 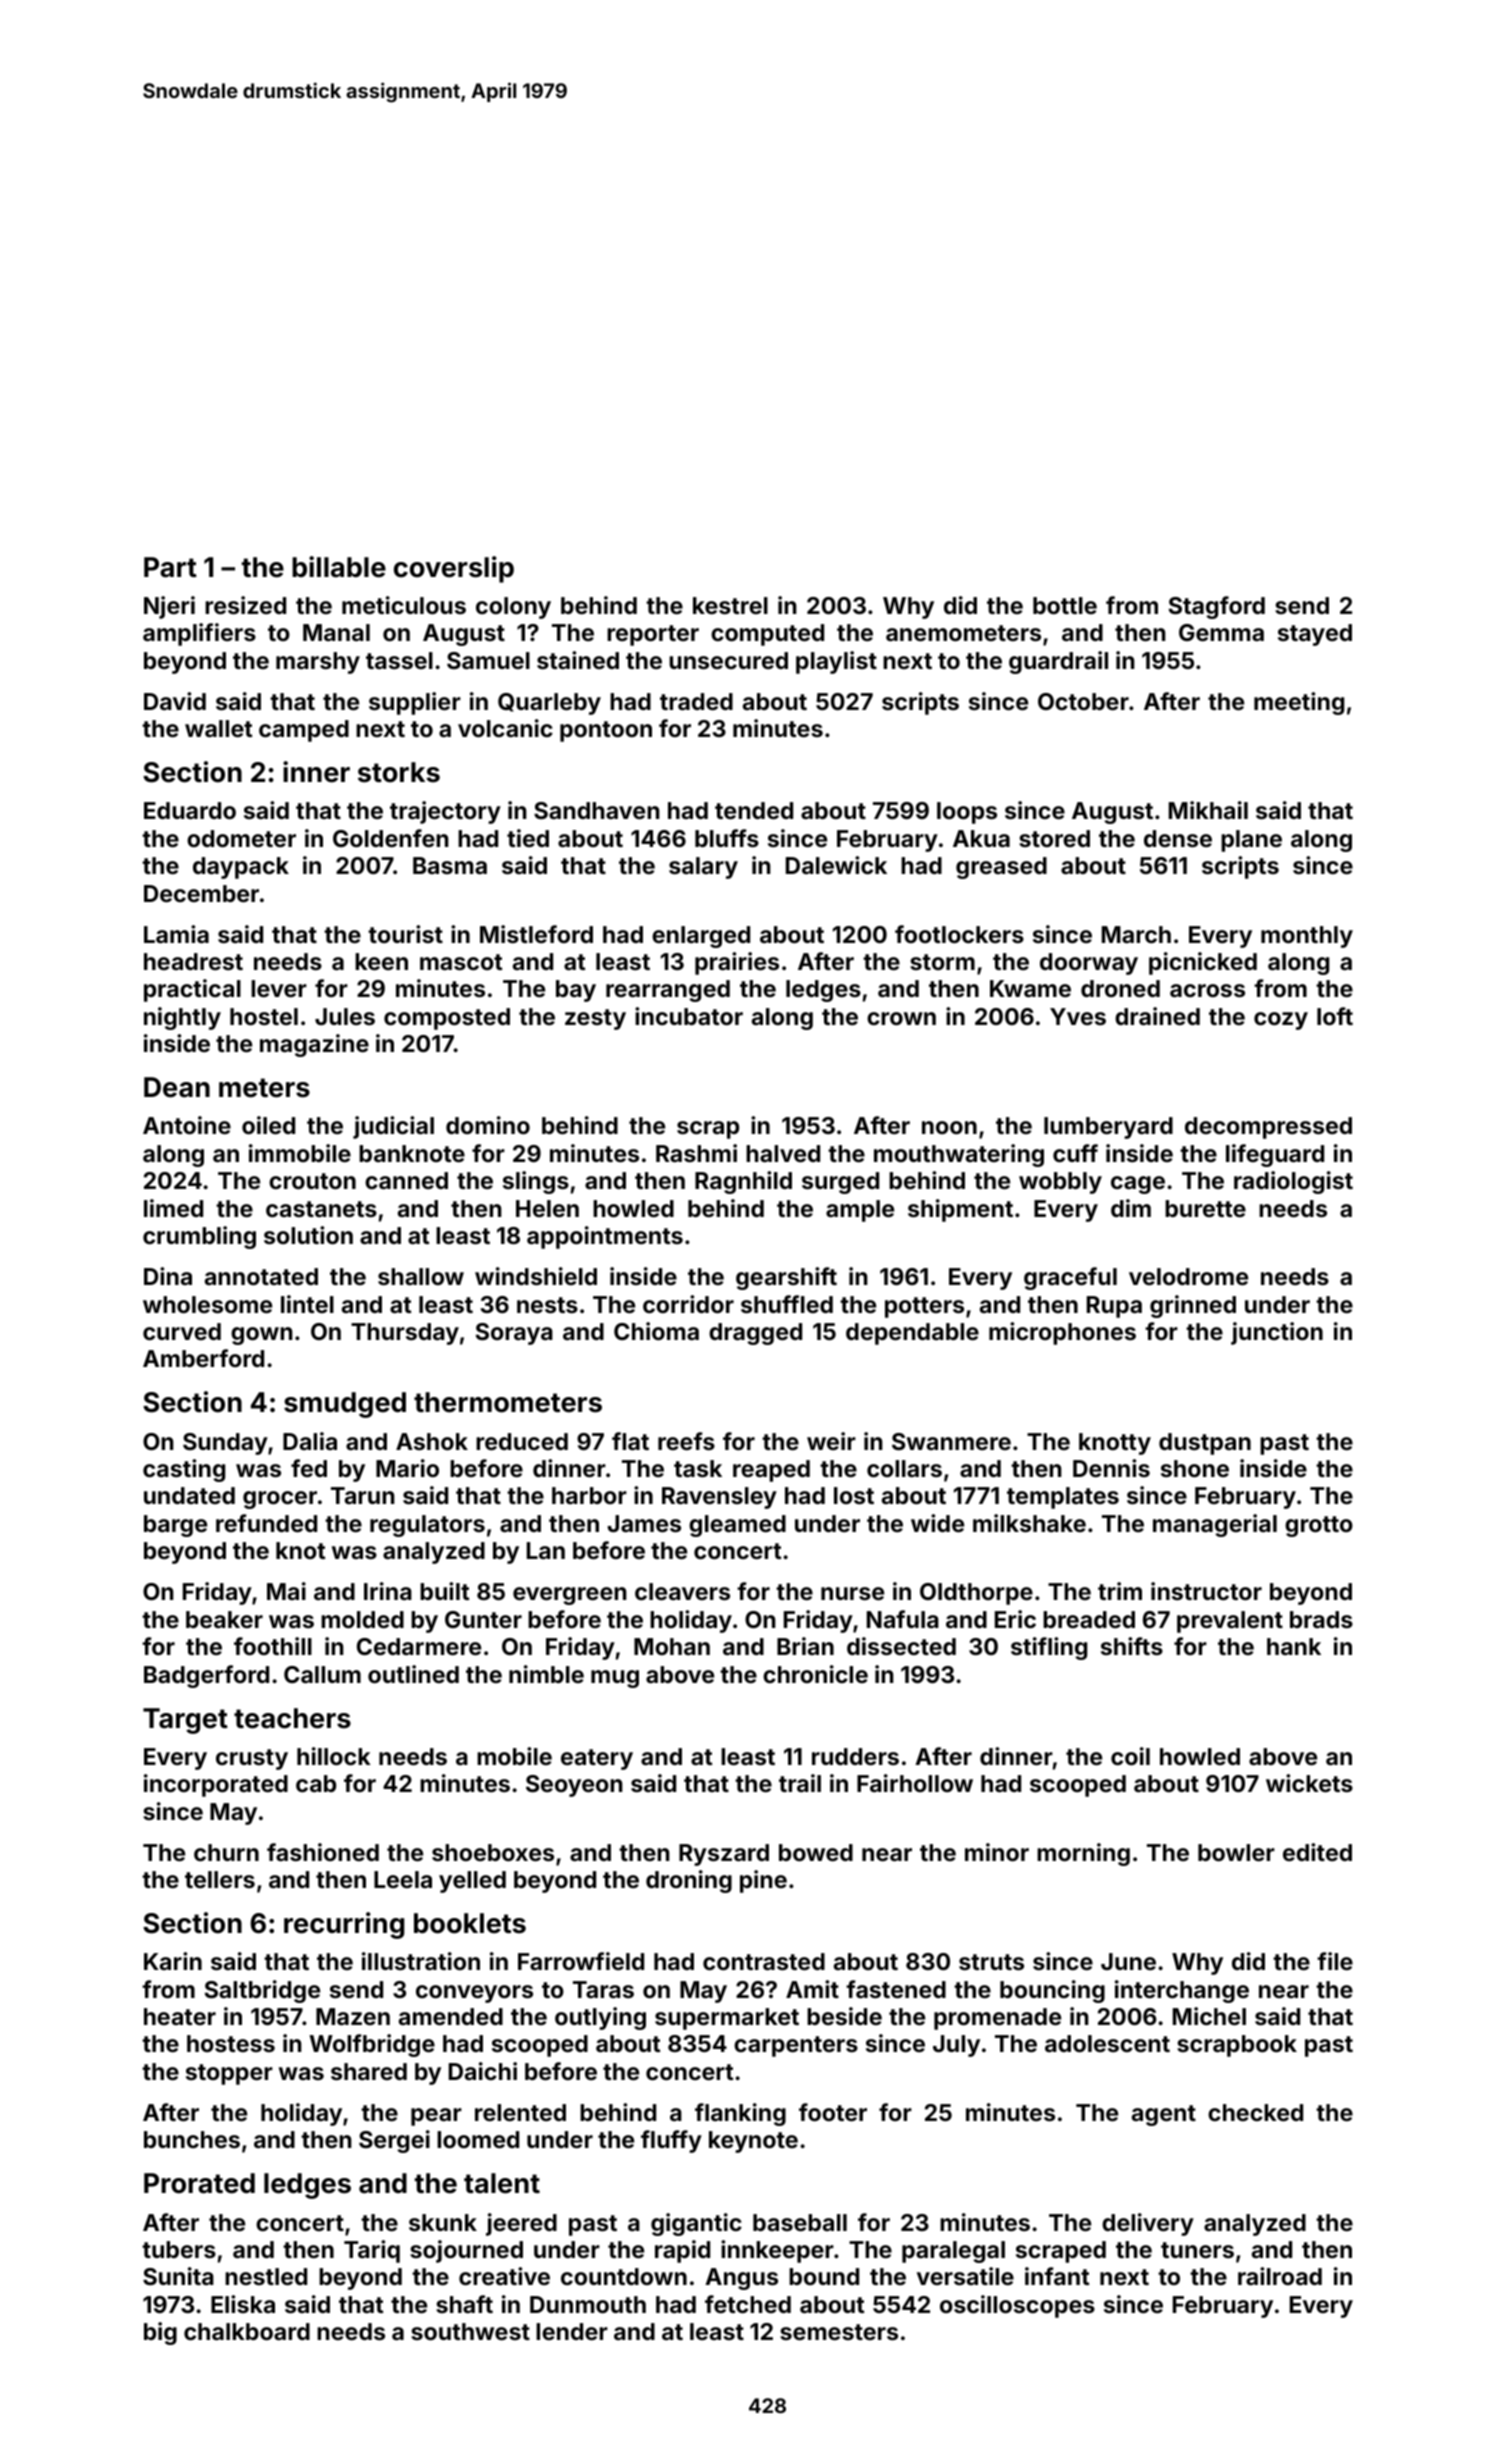 What do you see at coordinates (839, 2332) in the image?
I see `semesters` at bounding box center [839, 2332].
